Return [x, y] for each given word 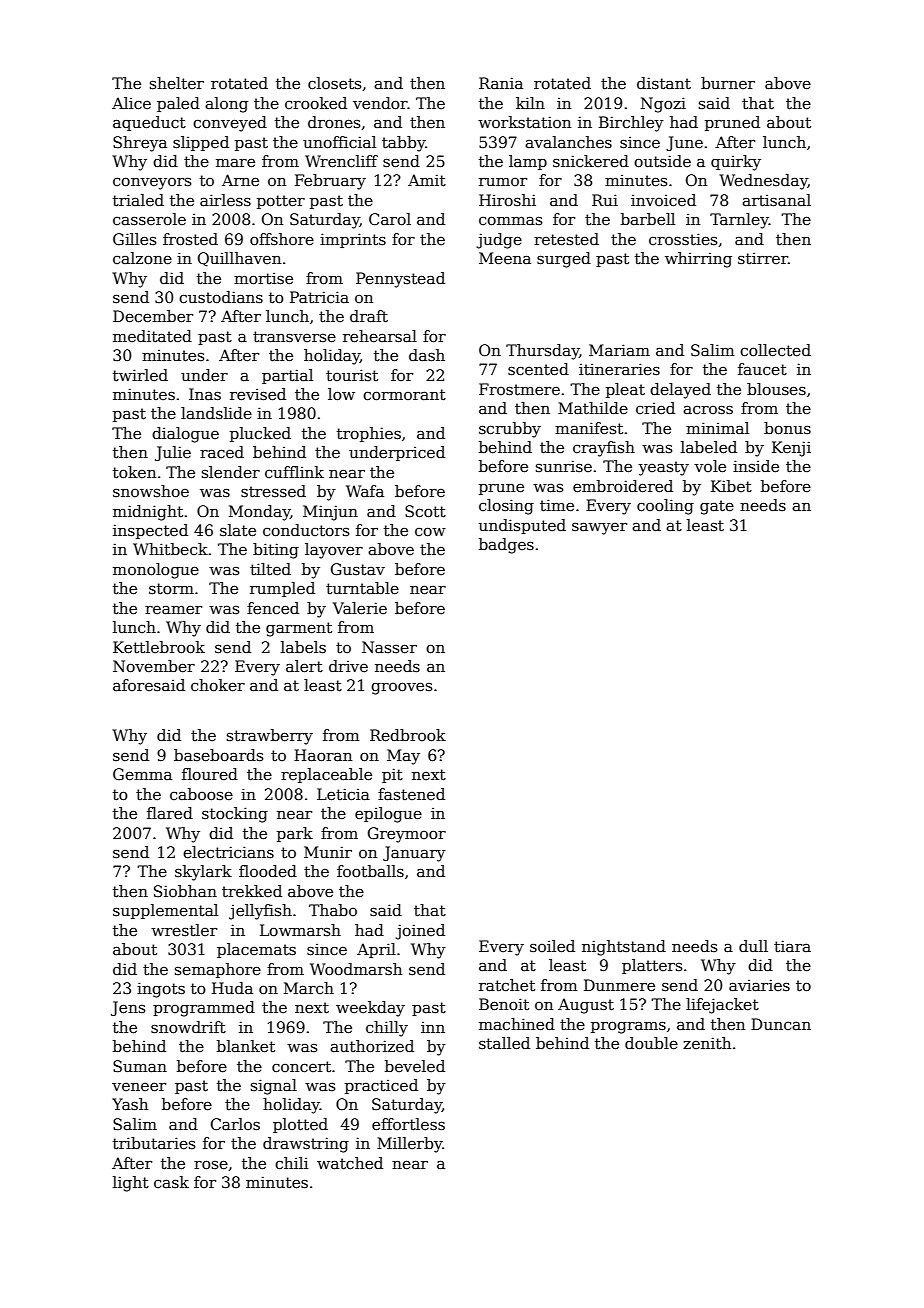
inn [433, 1027]
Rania [501, 83]
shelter [177, 83]
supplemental [165, 911]
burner [728, 83]
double [651, 1043]
